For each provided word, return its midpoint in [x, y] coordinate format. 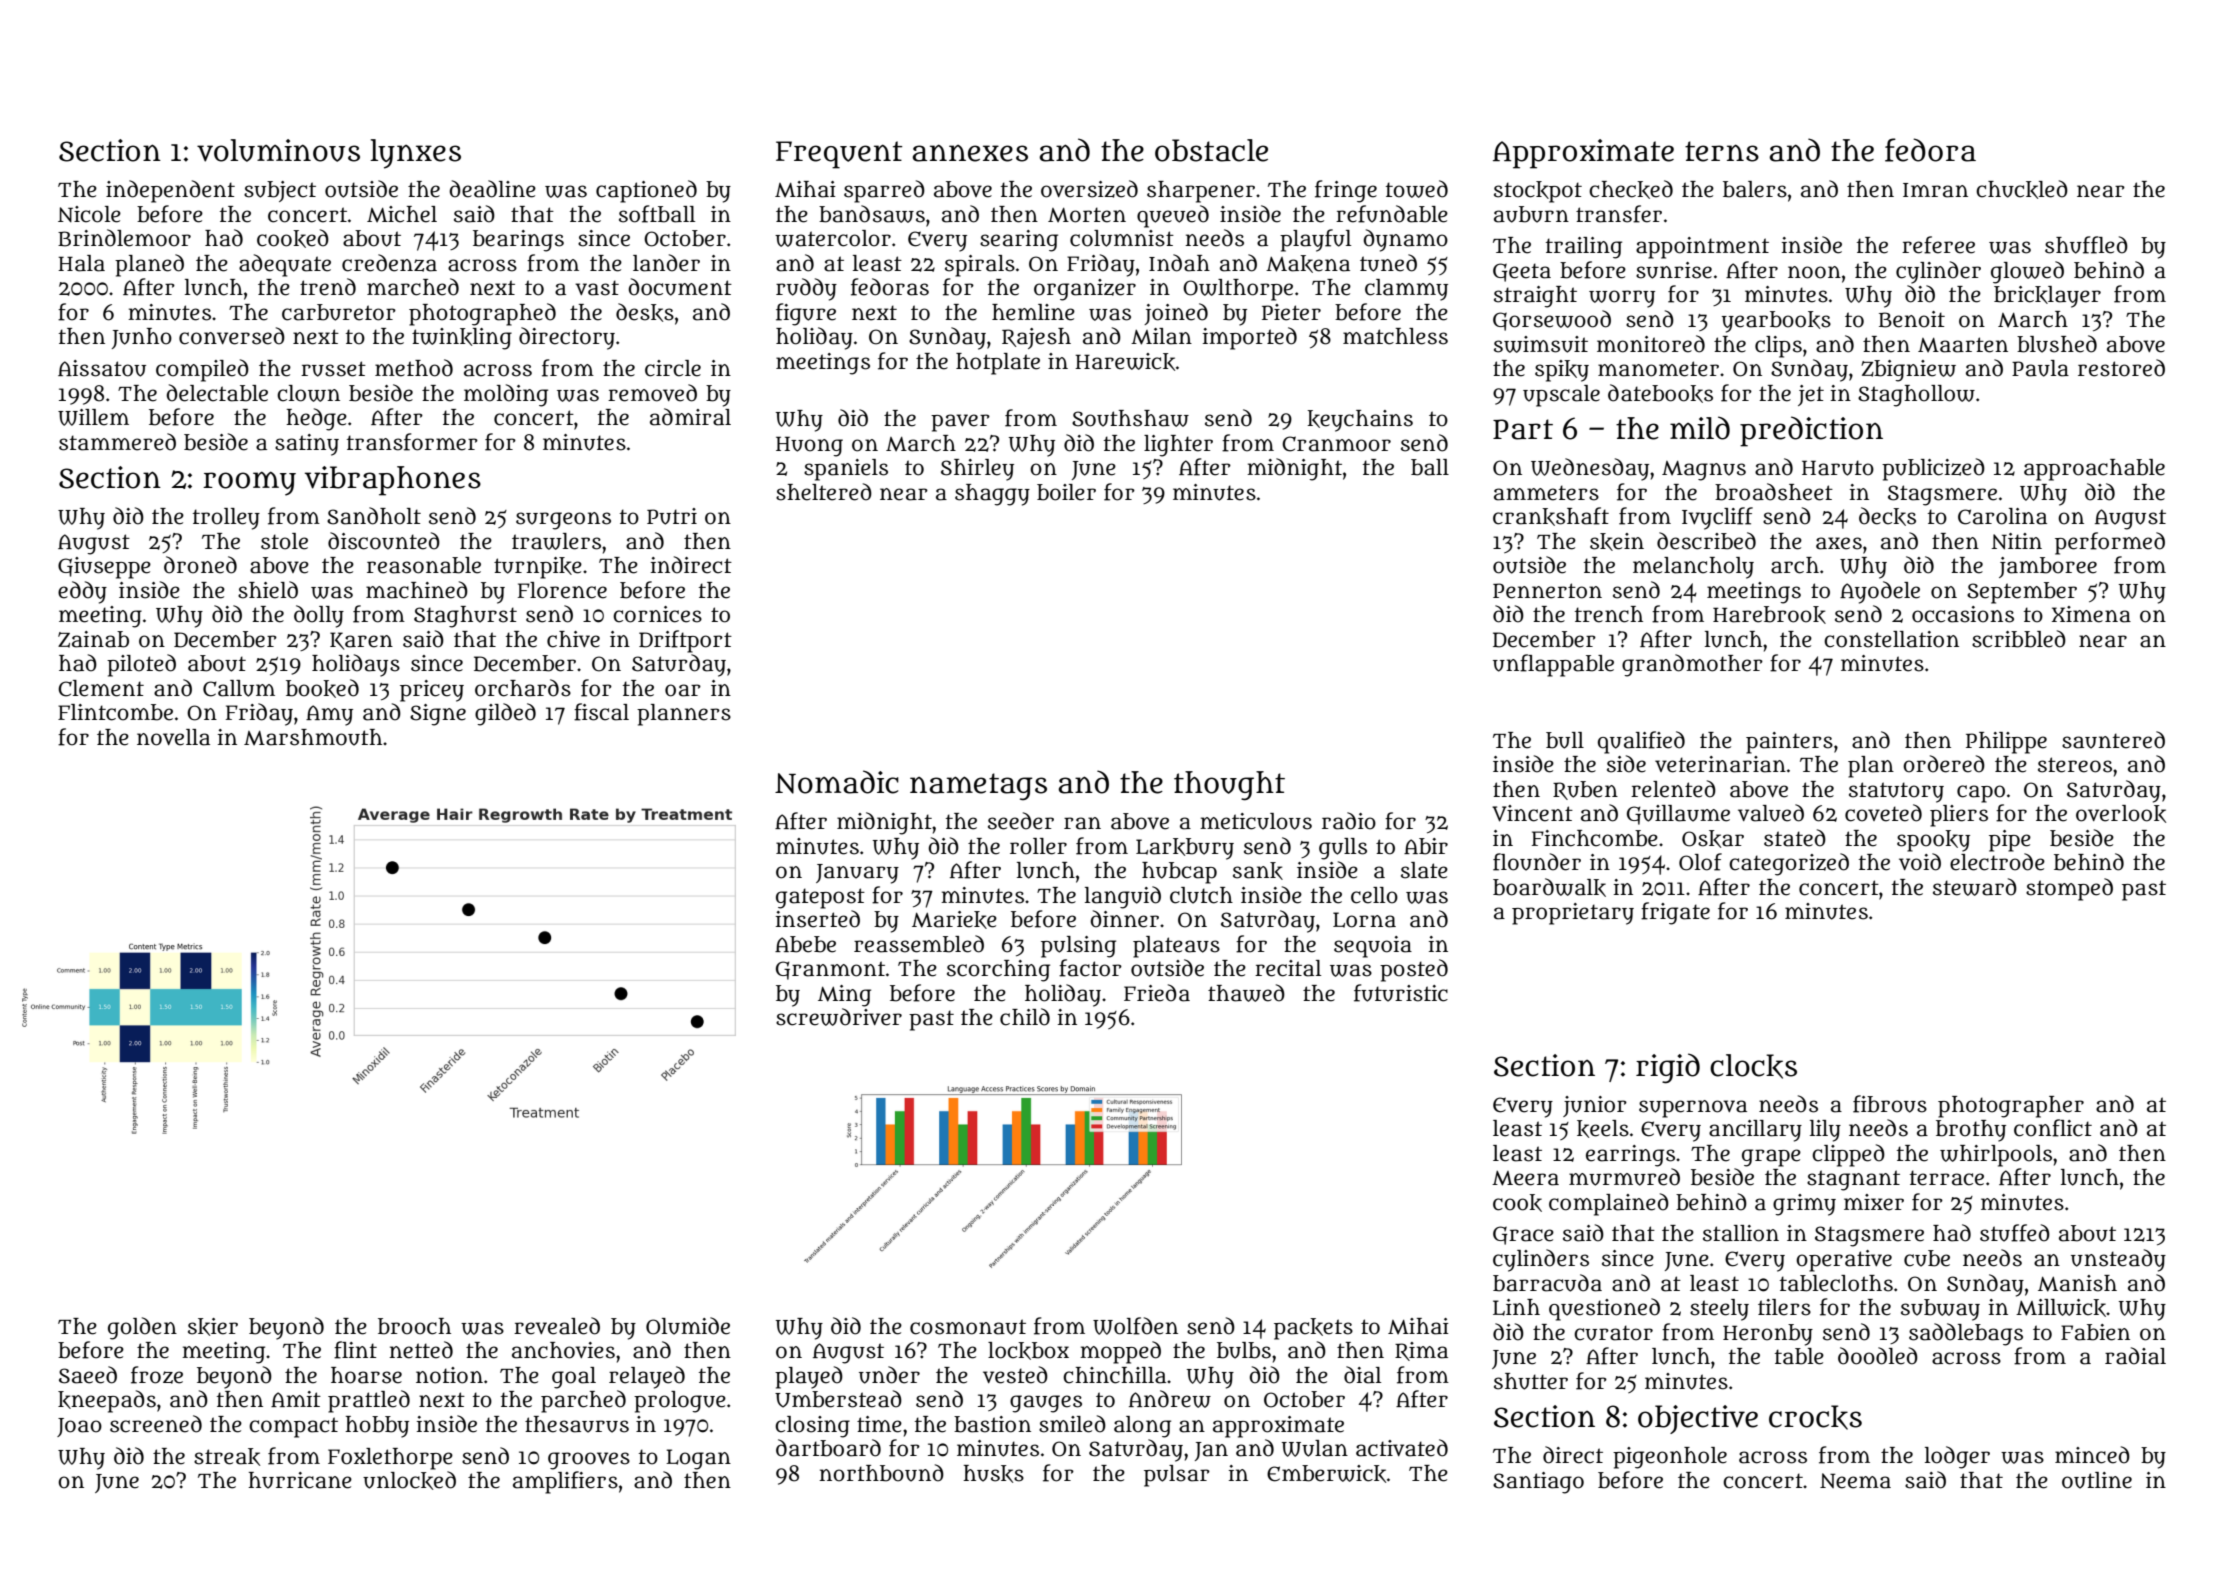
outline [2097, 1480]
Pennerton [1547, 591]
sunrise [1674, 270]
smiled [1072, 1424]
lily [1825, 1131]
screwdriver [839, 1017]
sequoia [1373, 947]
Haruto [1838, 468]
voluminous [278, 150]
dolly [319, 616]
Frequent [839, 155]
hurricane [300, 1480]
